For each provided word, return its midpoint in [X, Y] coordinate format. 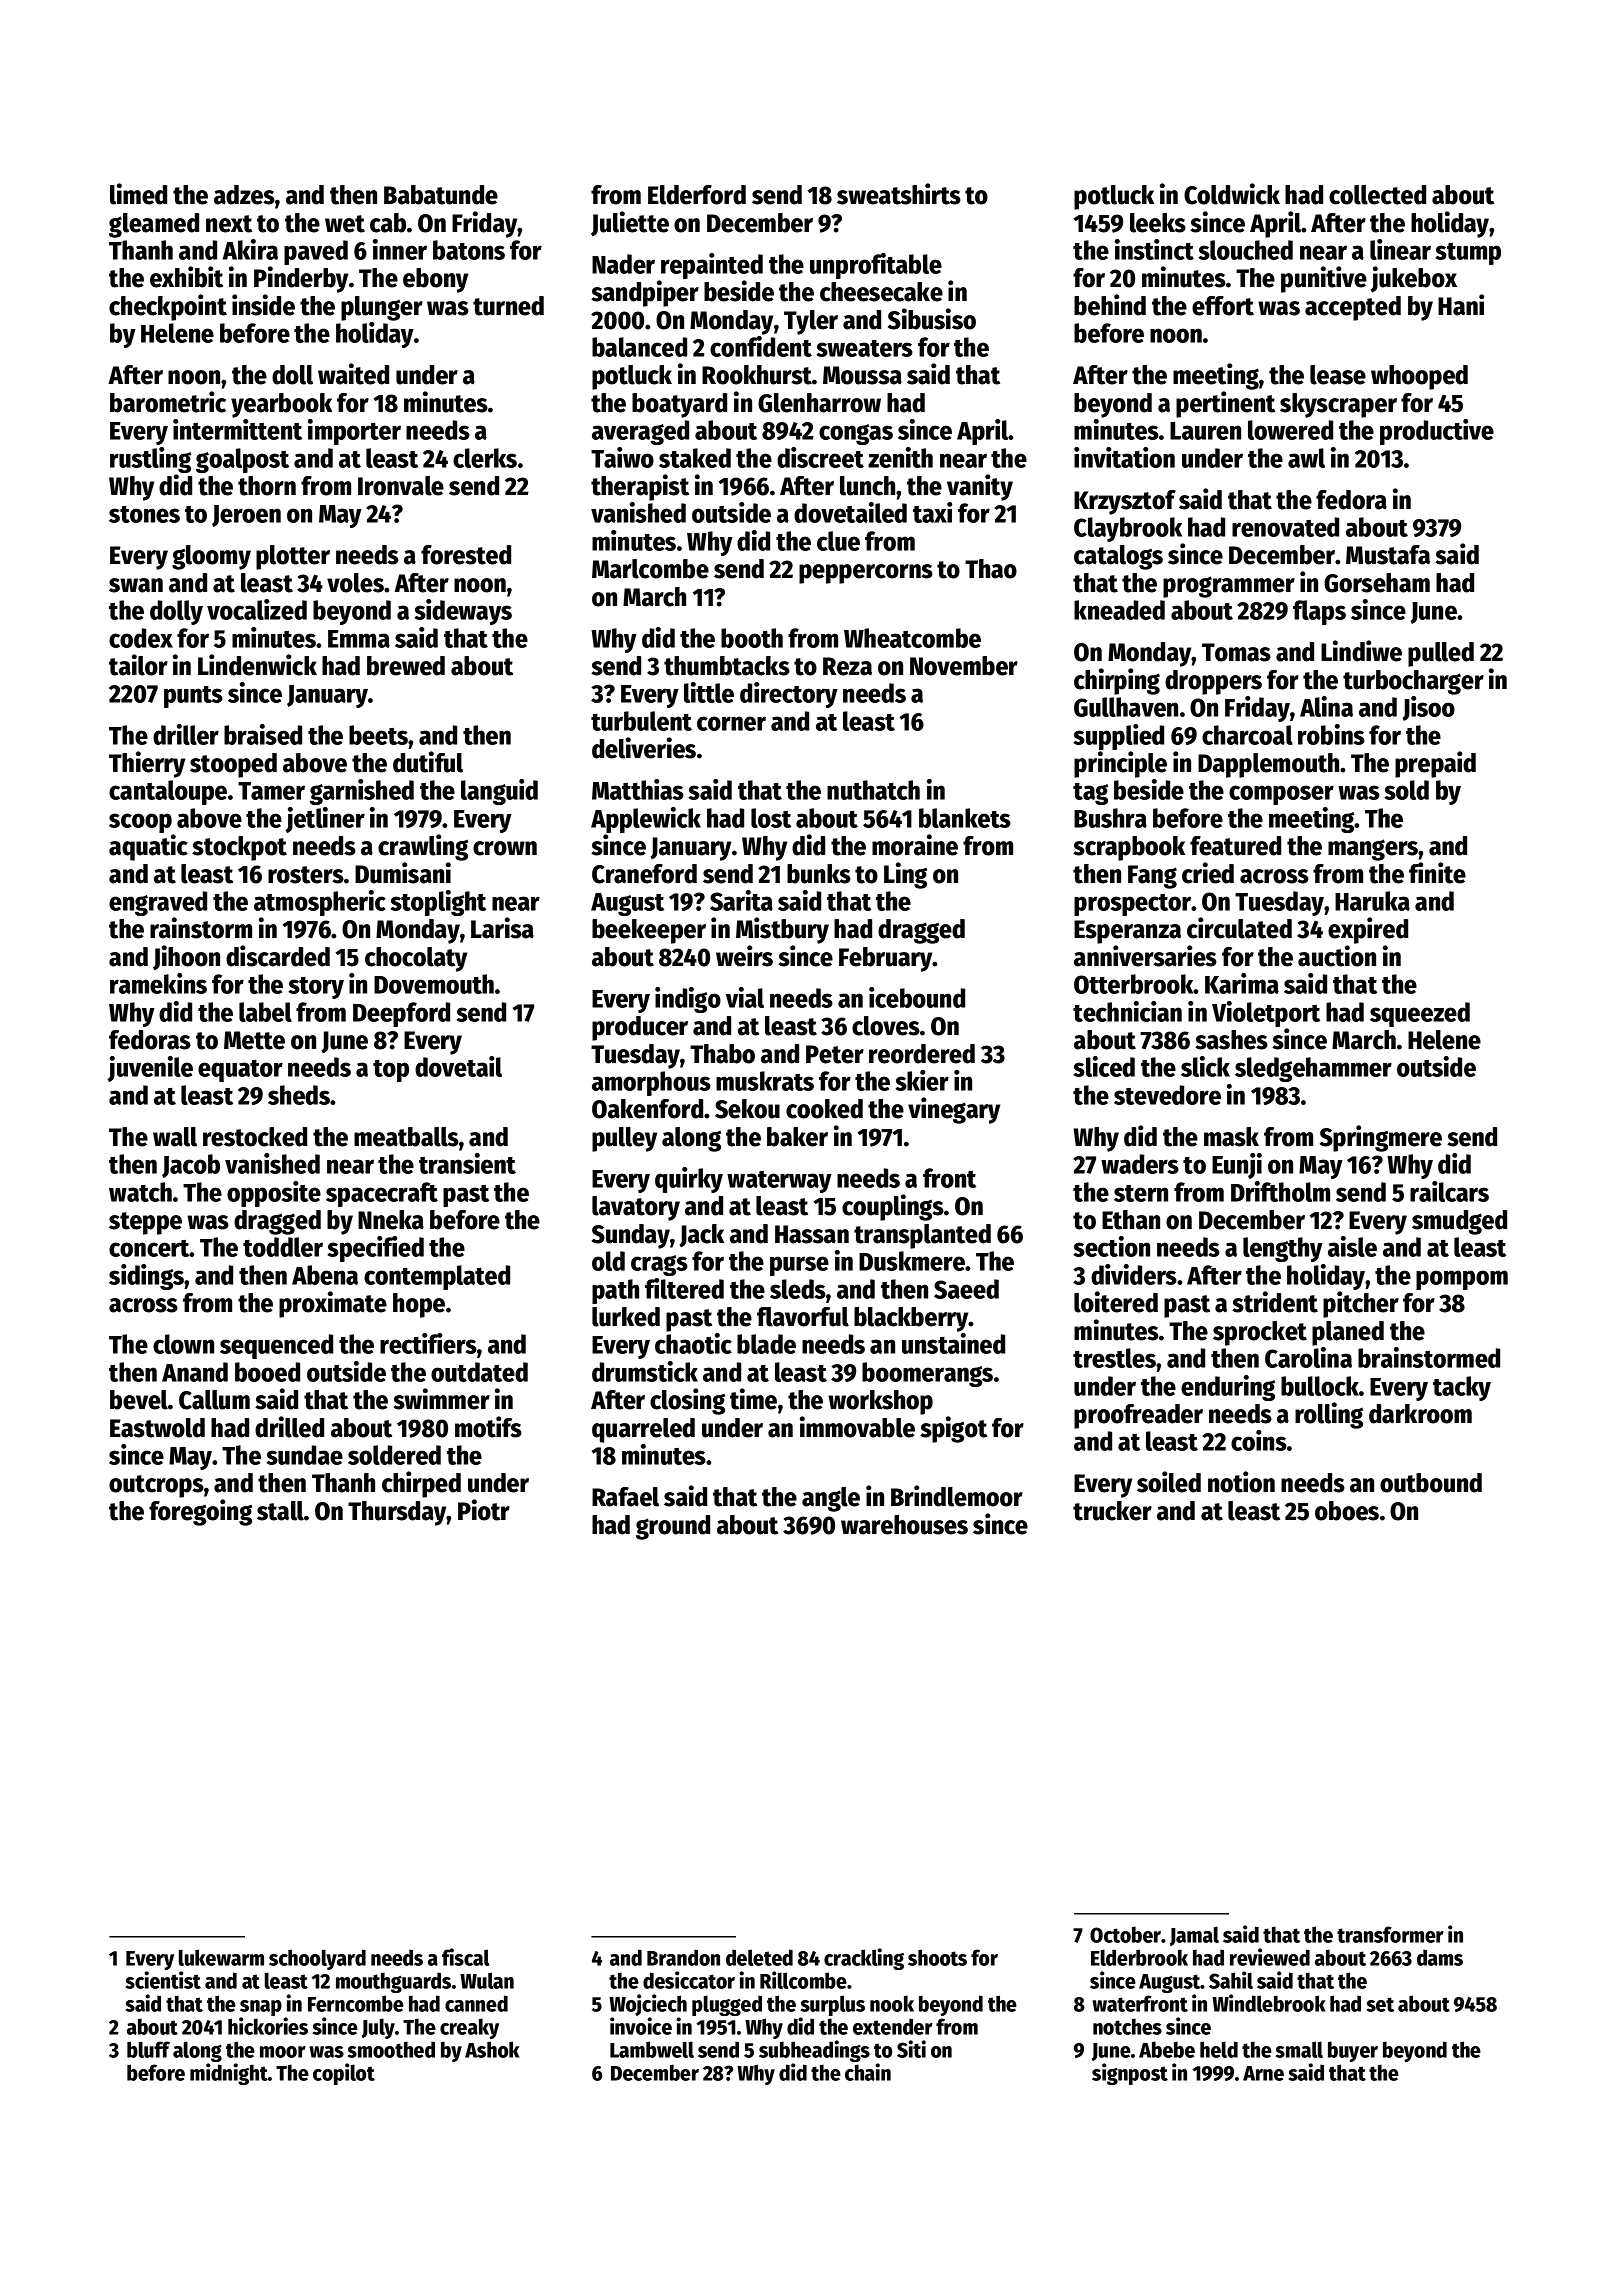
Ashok [492, 2049]
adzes [244, 195]
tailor [138, 665]
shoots [937, 1957]
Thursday [397, 1513]
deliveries [644, 748]
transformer [1390, 1934]
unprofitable [876, 266]
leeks [1158, 223]
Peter [835, 1054]
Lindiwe [1361, 651]
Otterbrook [1134, 984]
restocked [255, 1137]
